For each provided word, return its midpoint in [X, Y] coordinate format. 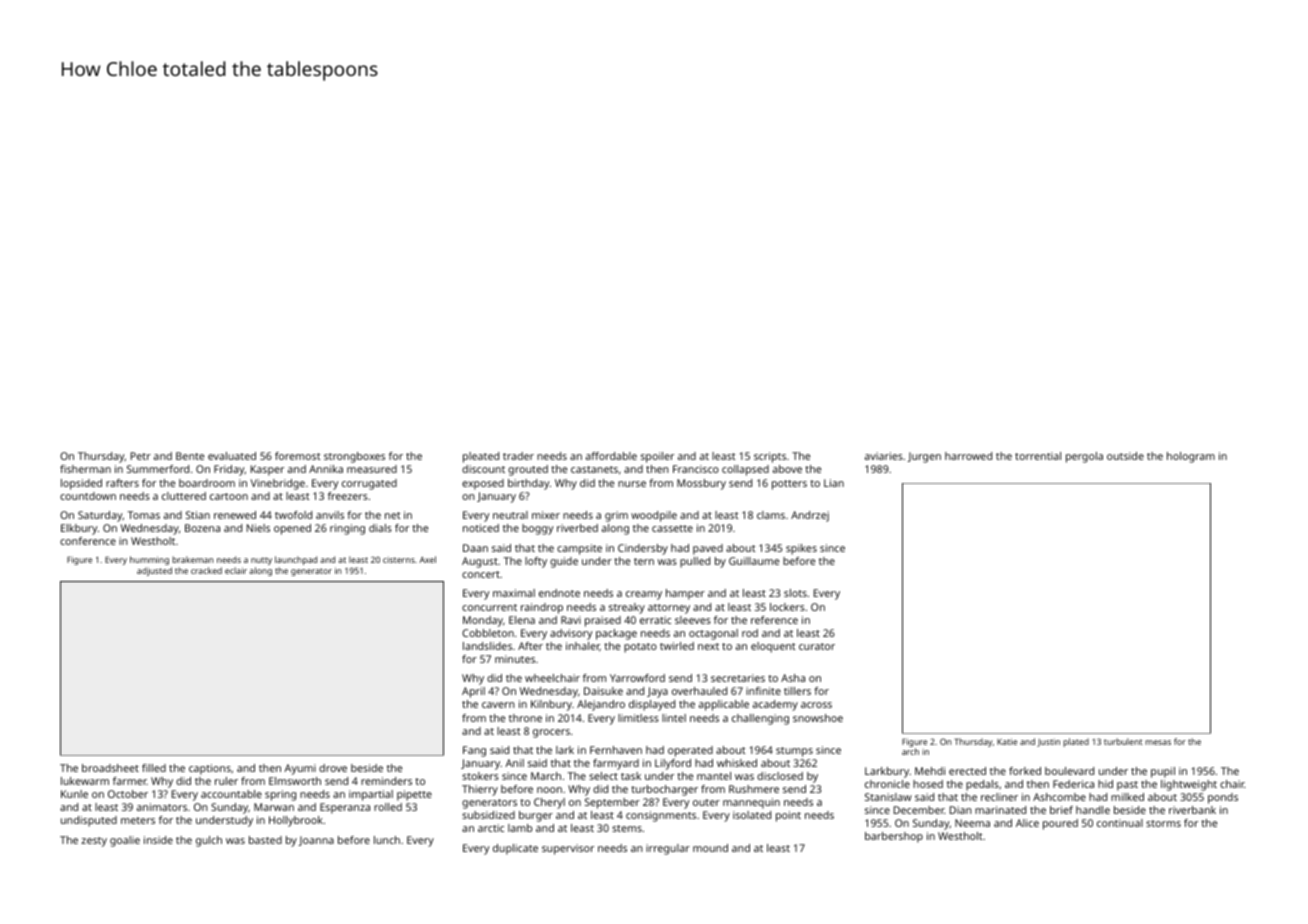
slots [795, 593]
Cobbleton [488, 633]
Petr [141, 456]
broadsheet [110, 768]
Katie [1007, 741]
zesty [94, 842]
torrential [1038, 456]
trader [518, 456]
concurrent [489, 607]
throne [525, 718]
